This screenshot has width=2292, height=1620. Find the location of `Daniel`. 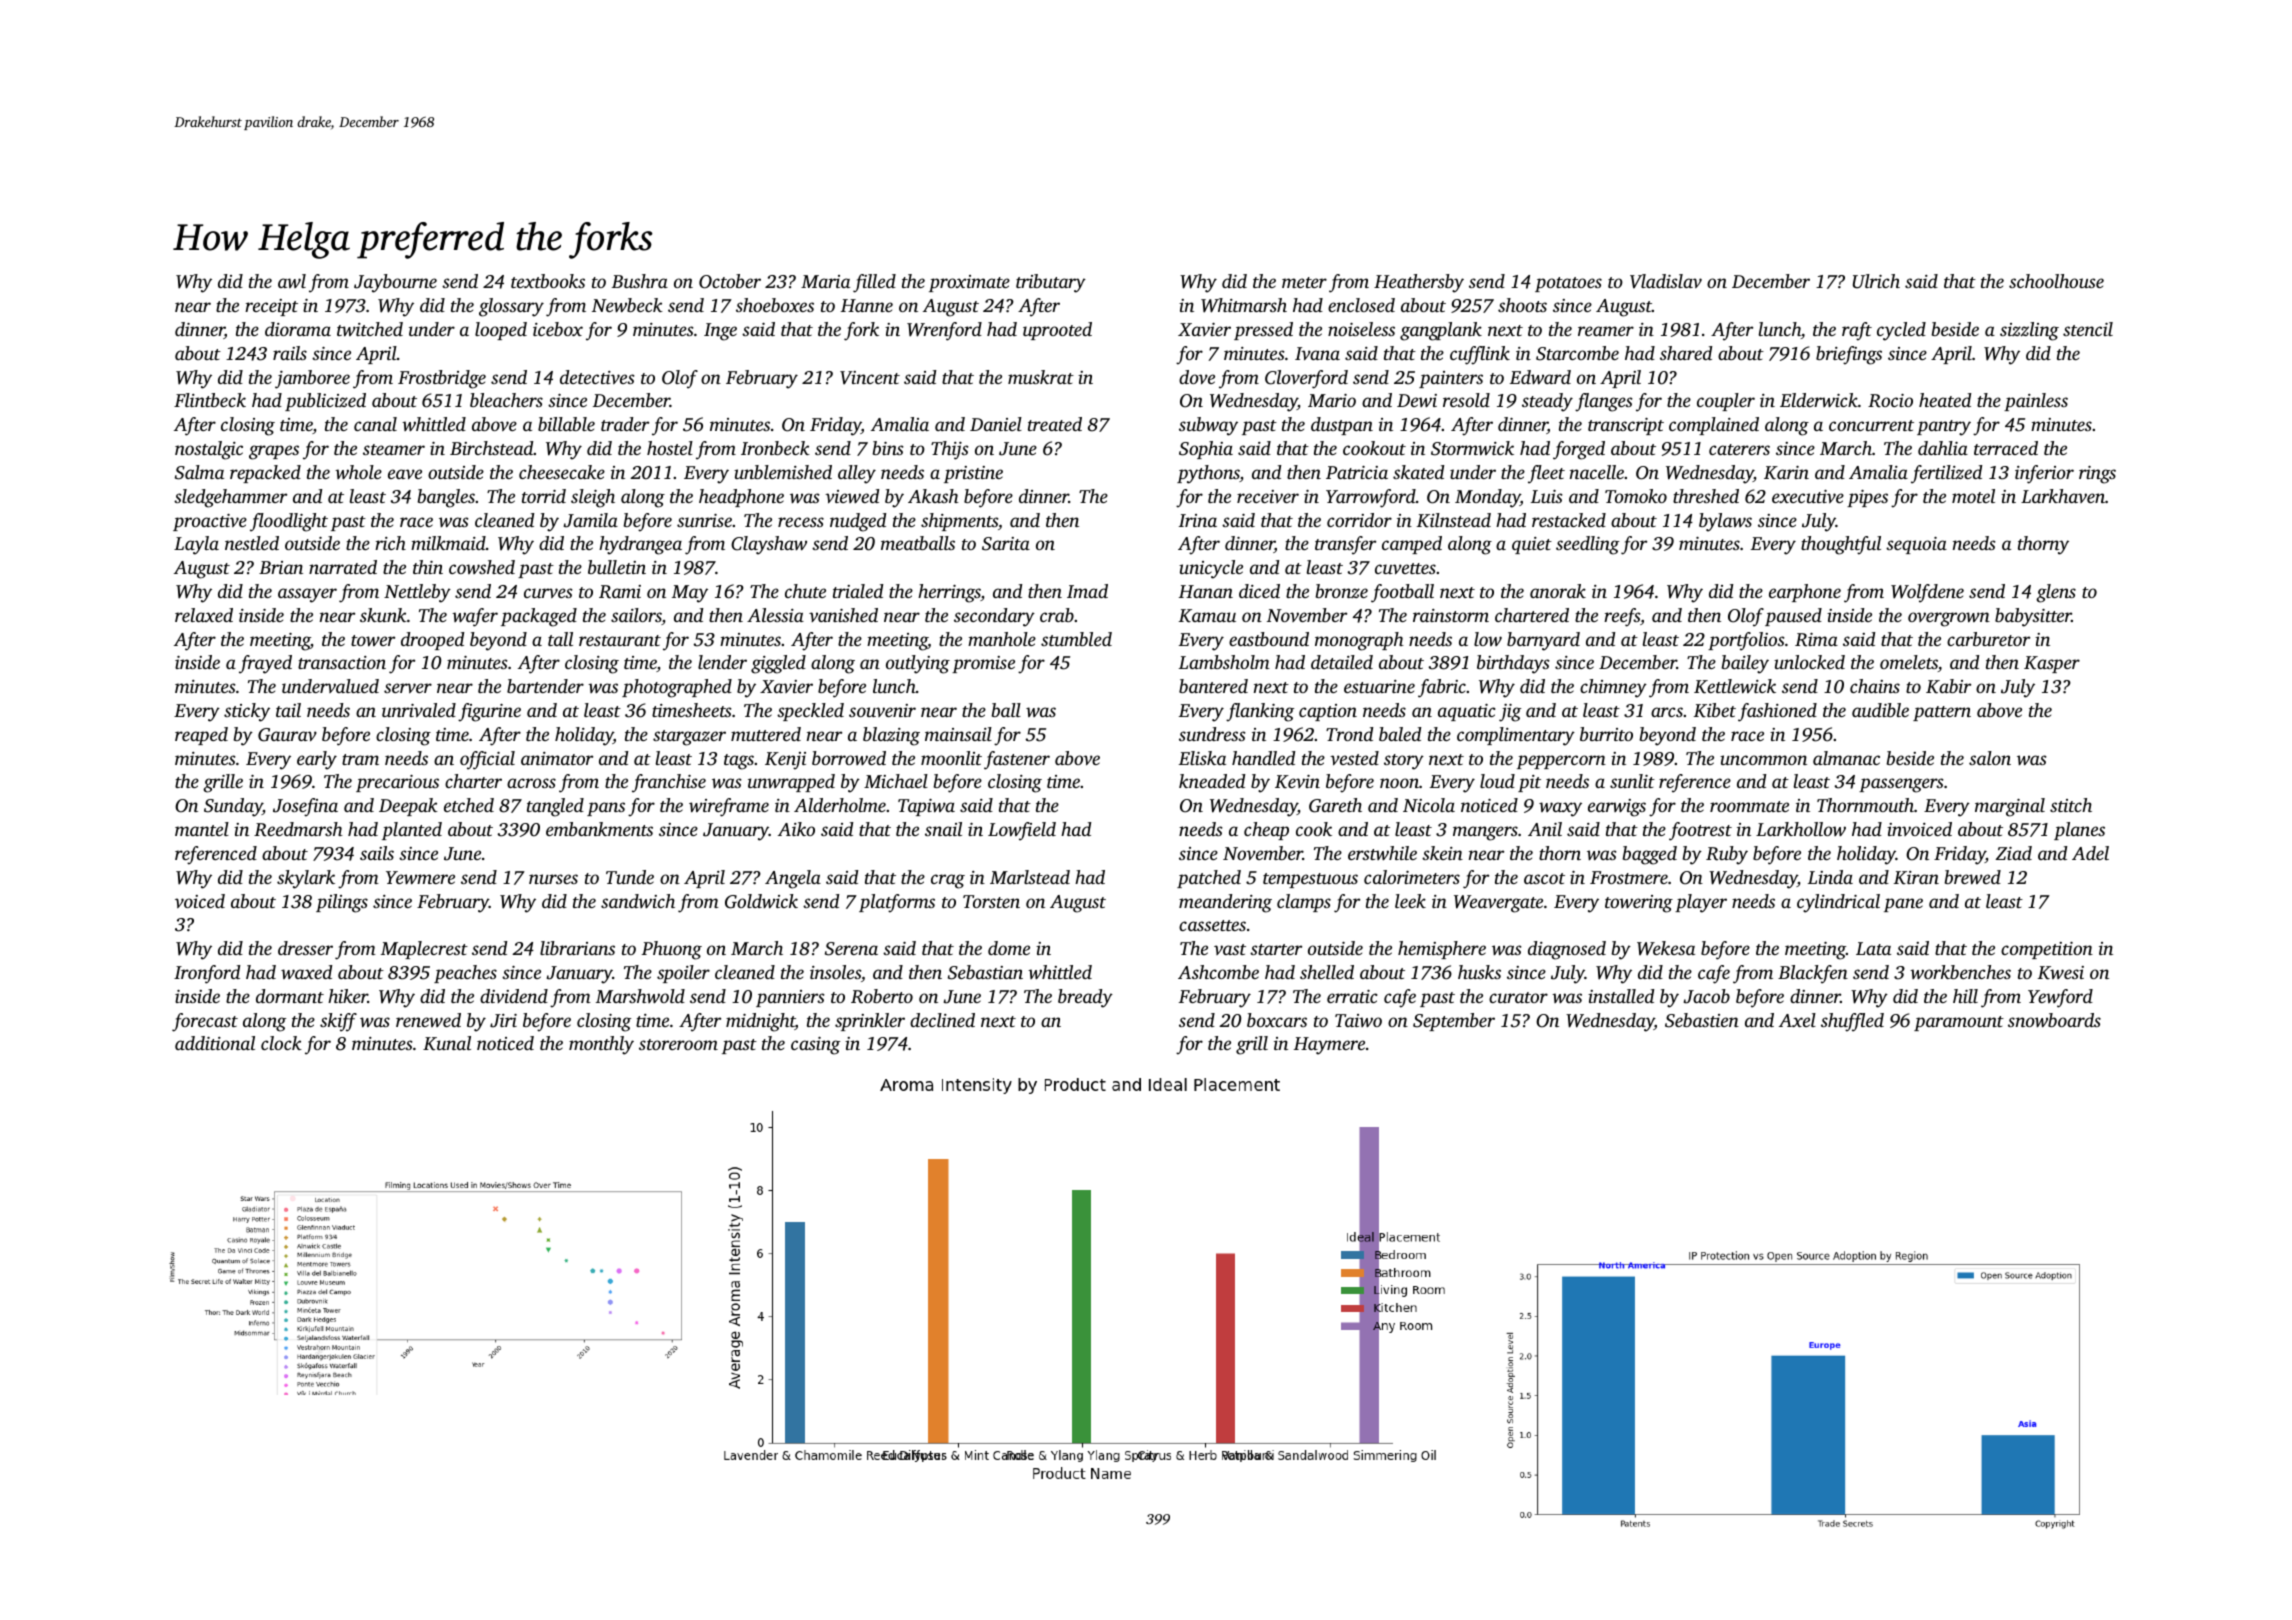

Daniel is located at coordinates (996, 424).
